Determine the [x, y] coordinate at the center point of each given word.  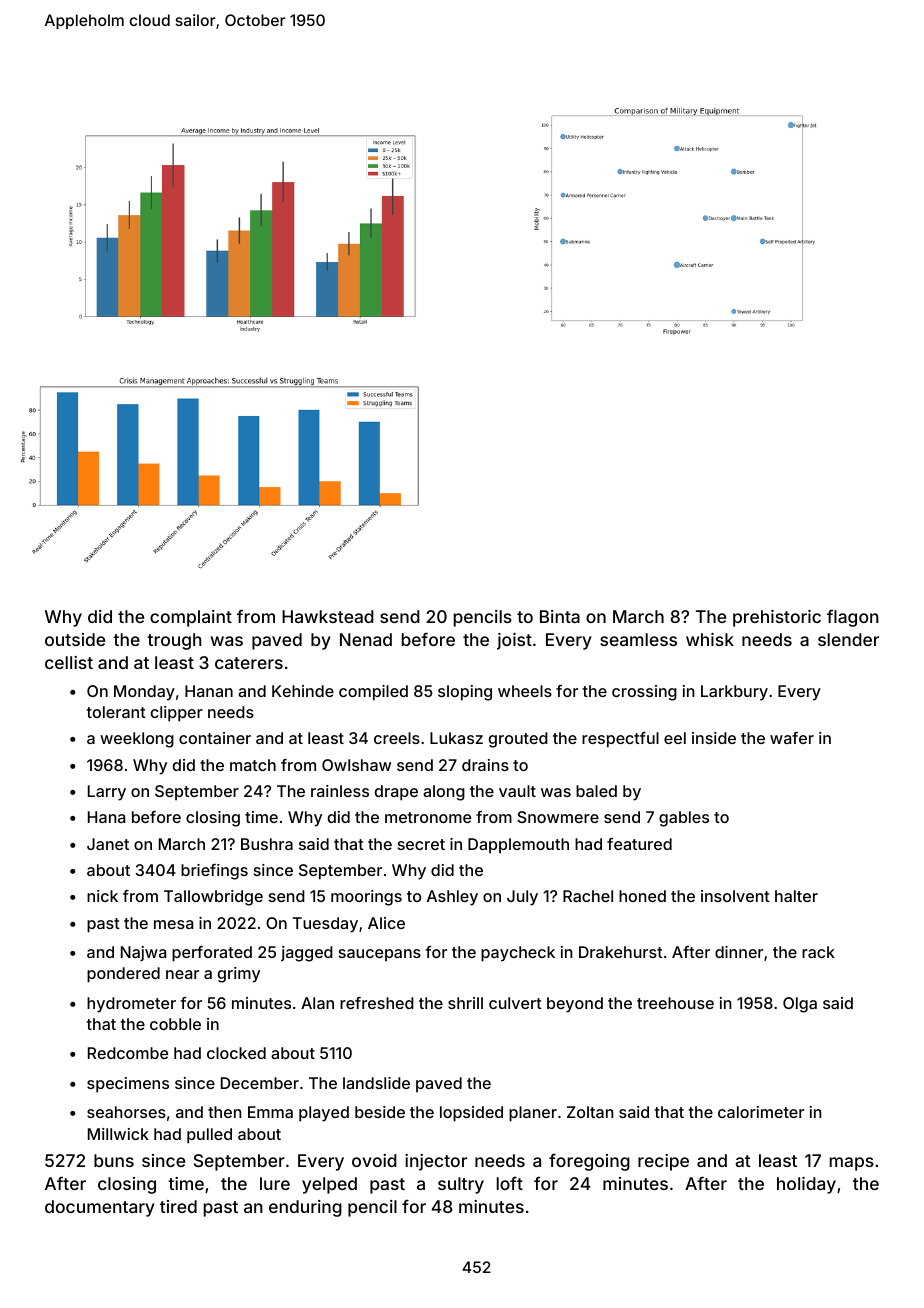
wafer [792, 738]
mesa [173, 924]
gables [684, 819]
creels [397, 738]
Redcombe [128, 1053]
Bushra [267, 844]
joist [514, 641]
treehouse [675, 1003]
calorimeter [761, 1112]
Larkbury [734, 693]
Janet [108, 844]
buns [114, 1160]
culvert [515, 1003]
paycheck [518, 954]
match [253, 765]
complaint [191, 618]
